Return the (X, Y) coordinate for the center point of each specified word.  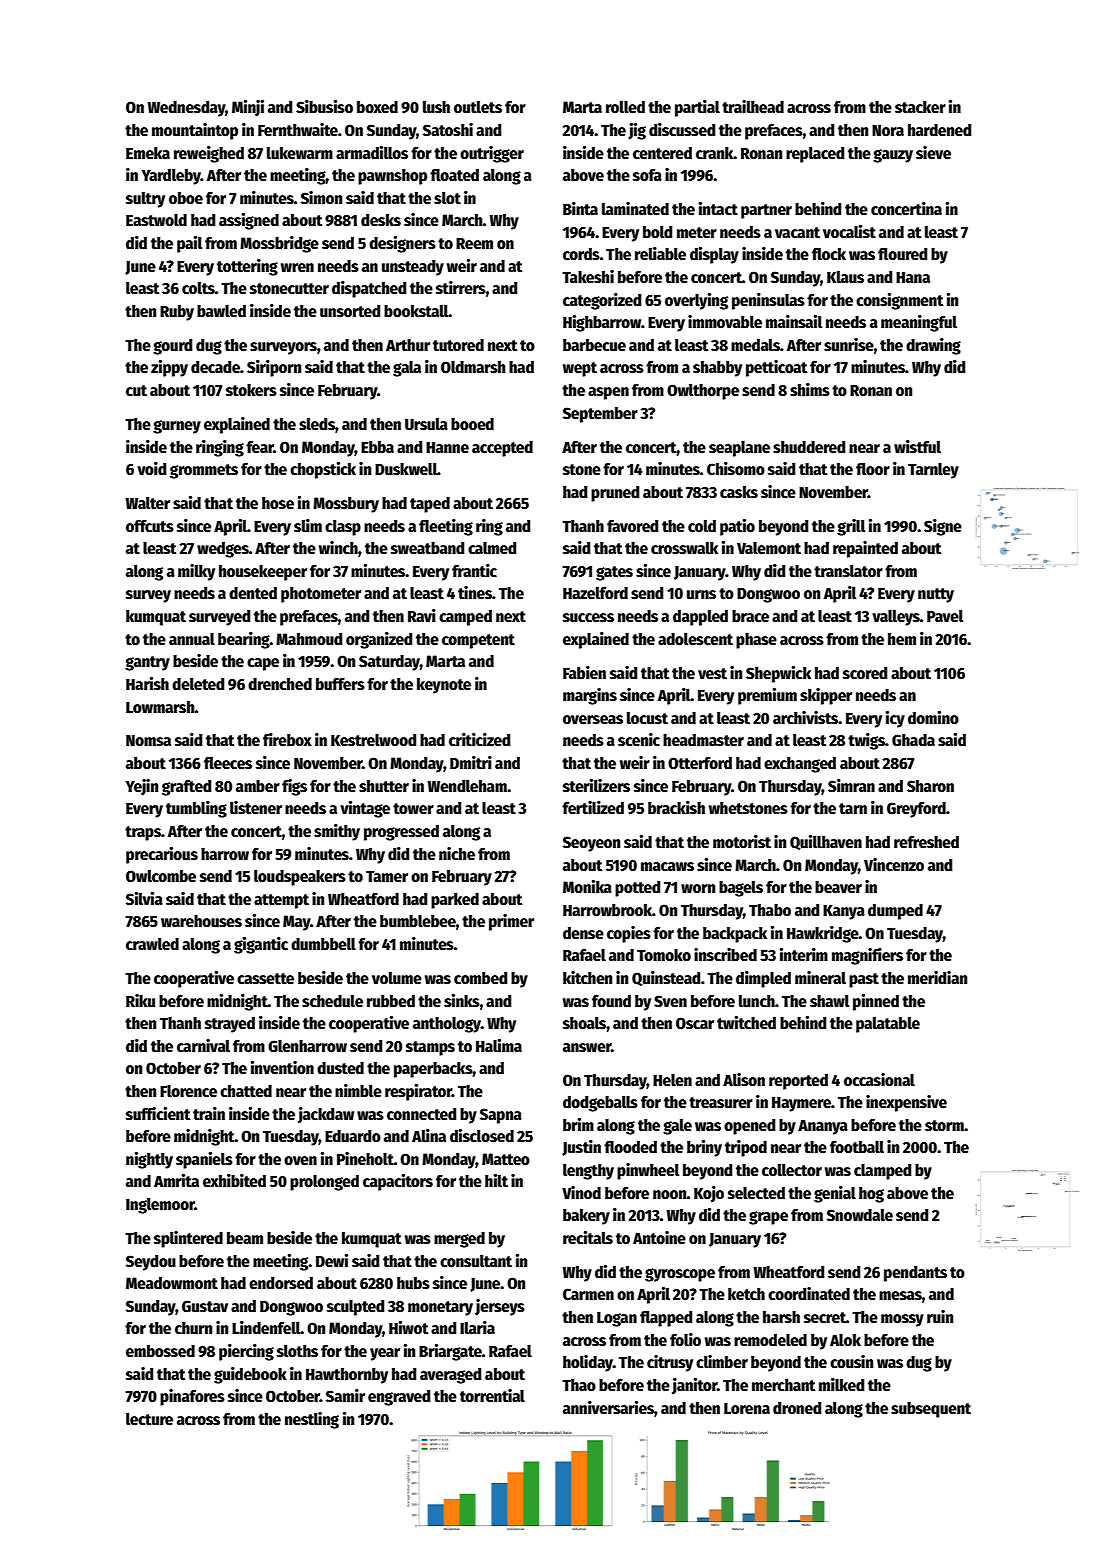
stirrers (461, 287)
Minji (248, 108)
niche (457, 854)
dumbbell (323, 944)
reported (798, 1082)
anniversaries (608, 1407)
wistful (917, 446)
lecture (149, 1419)
